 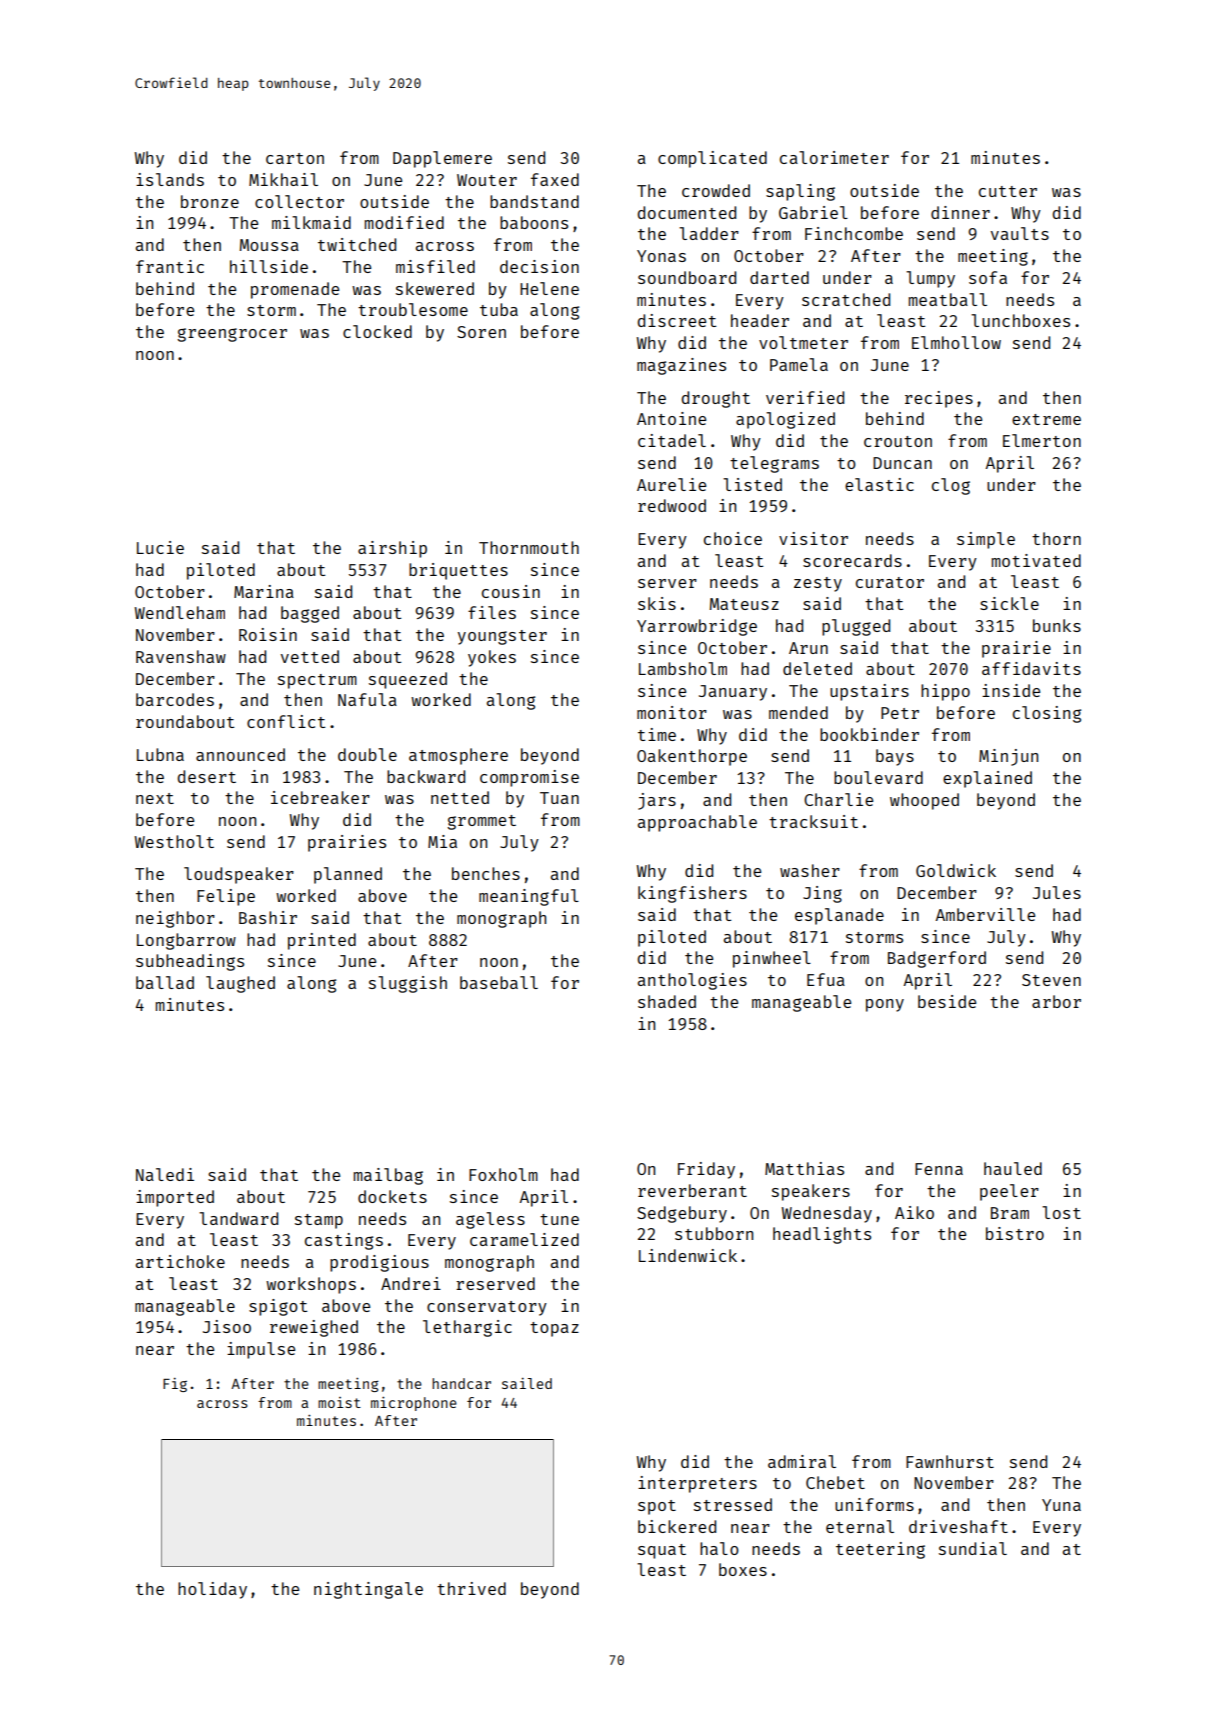 I want to click on Aiko, so click(x=914, y=1212).
